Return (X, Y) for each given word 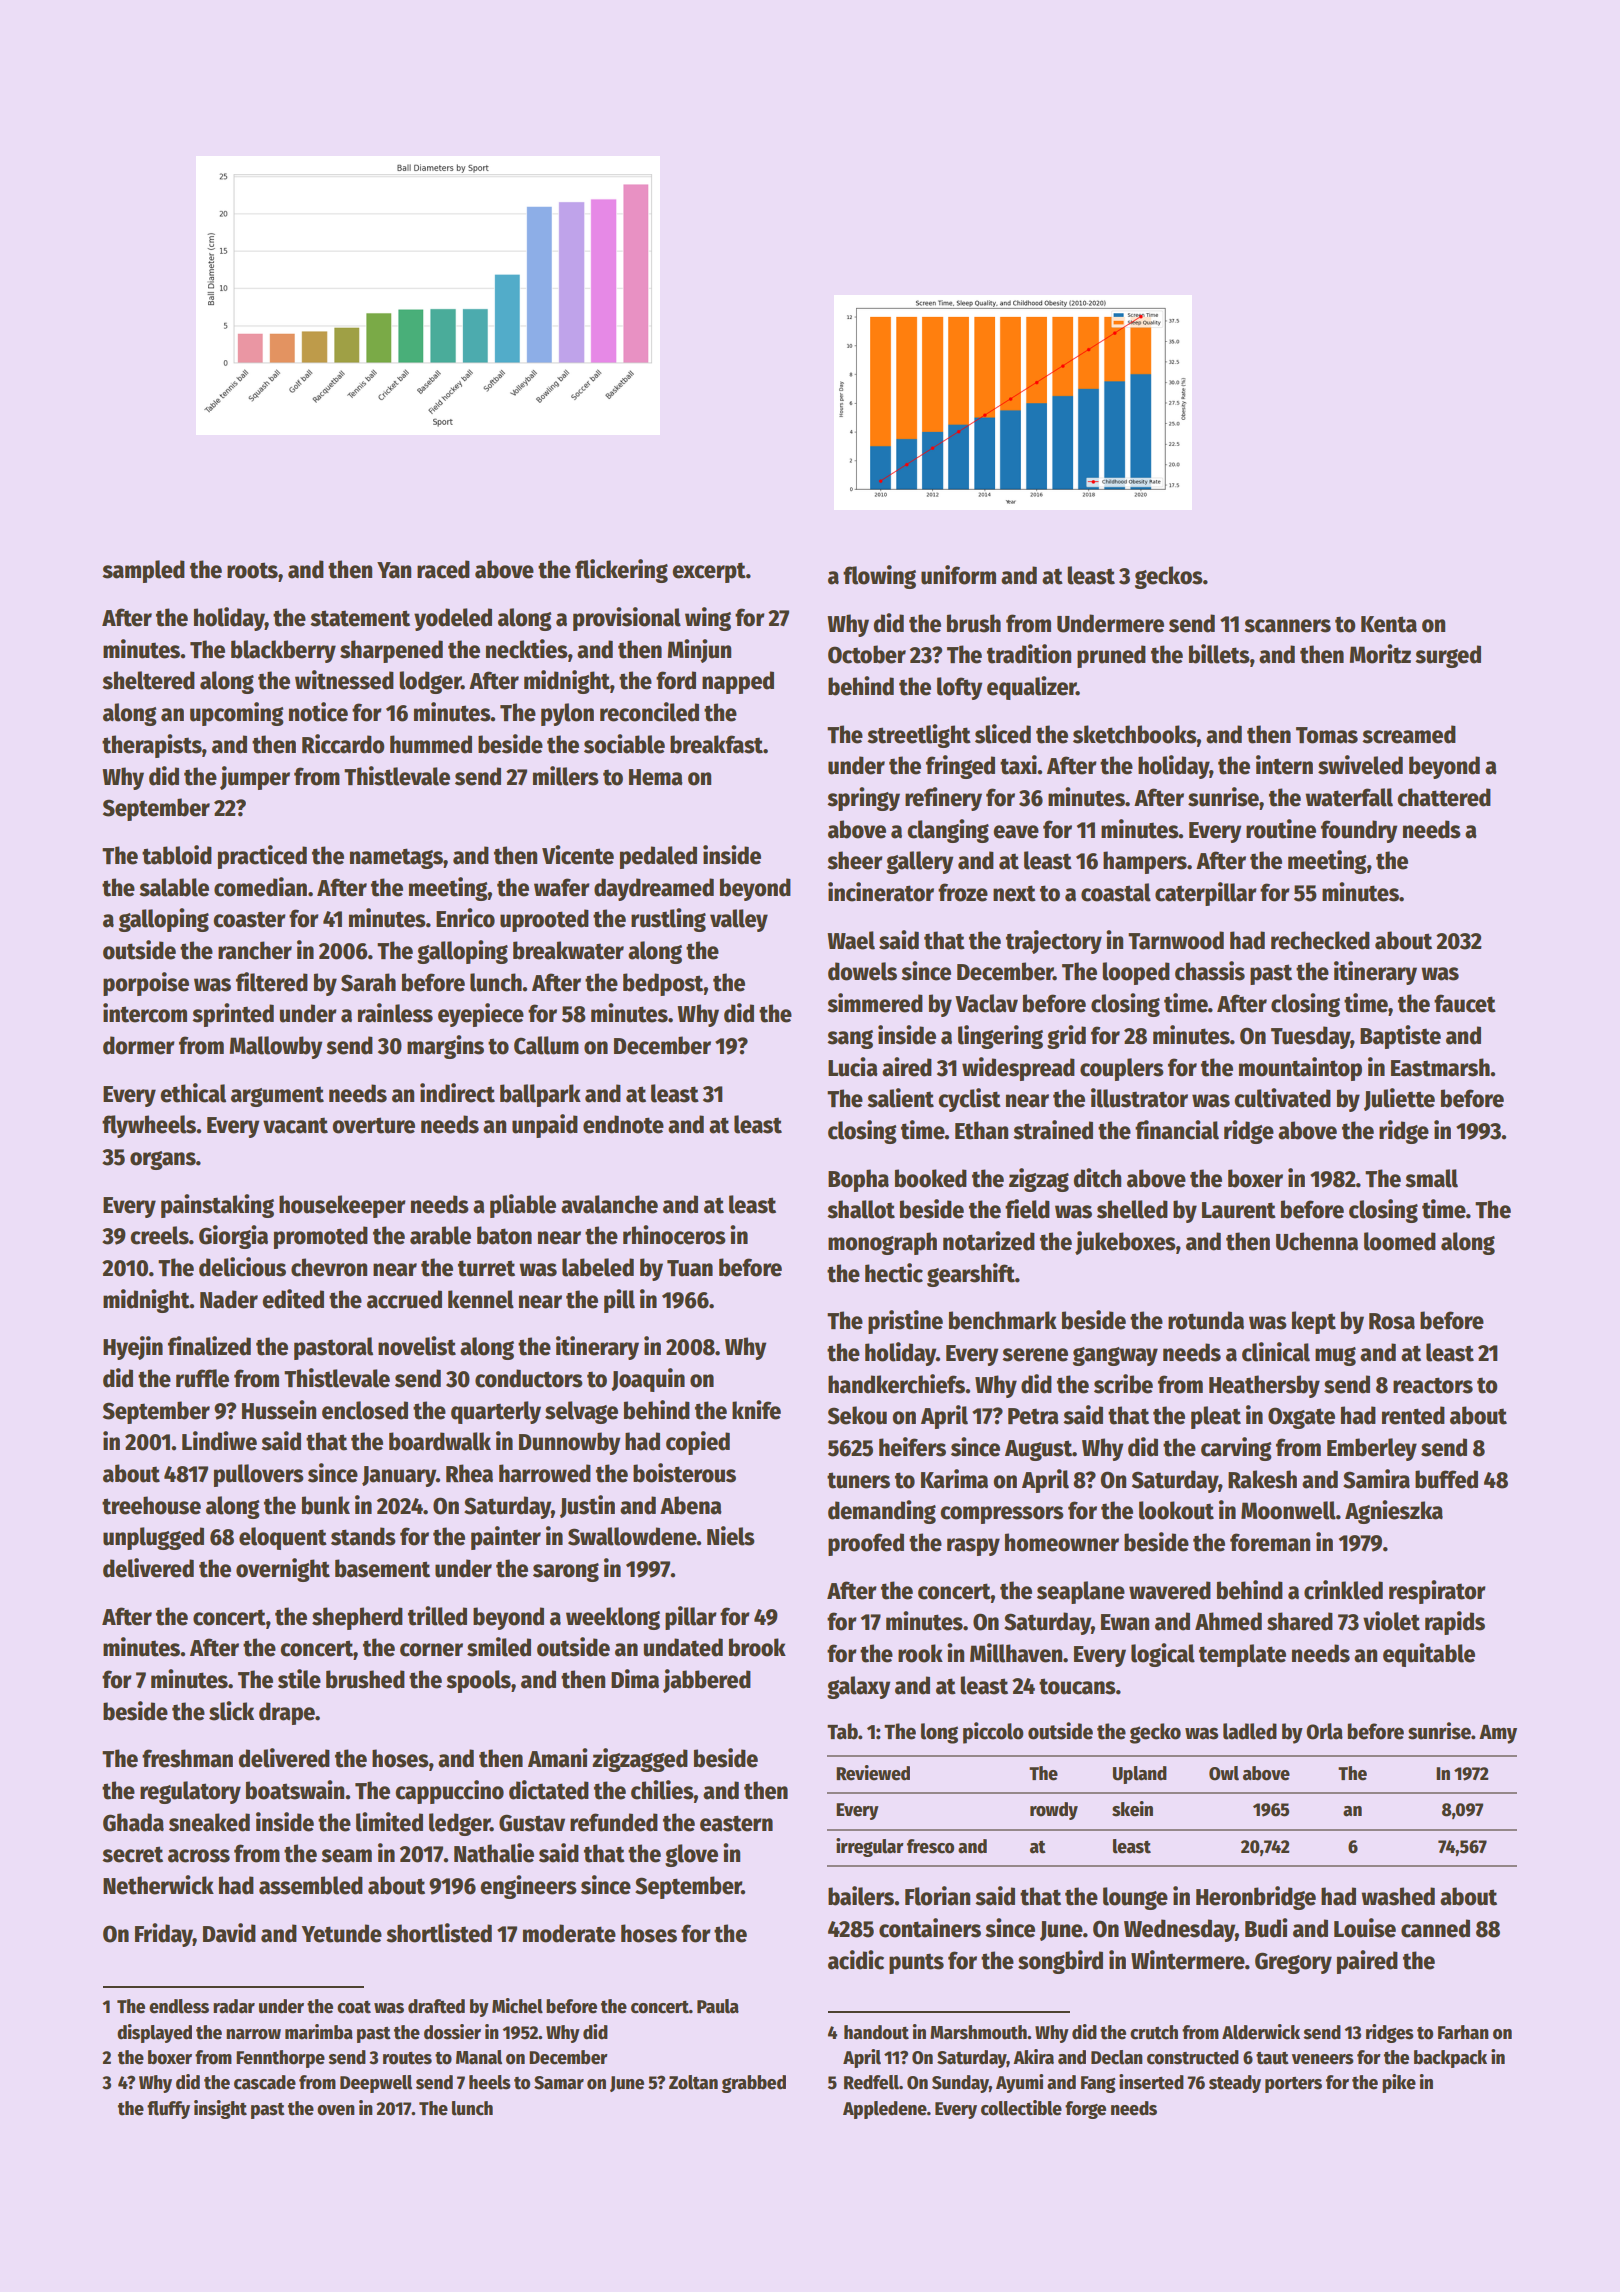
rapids (1455, 1623)
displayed (154, 2033)
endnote (623, 1124)
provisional (627, 619)
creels (159, 1235)
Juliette (1399, 1099)
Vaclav (986, 1003)
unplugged (153, 1538)
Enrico (465, 918)
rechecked (1320, 940)
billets (1219, 654)
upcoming (237, 714)
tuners (858, 1480)
